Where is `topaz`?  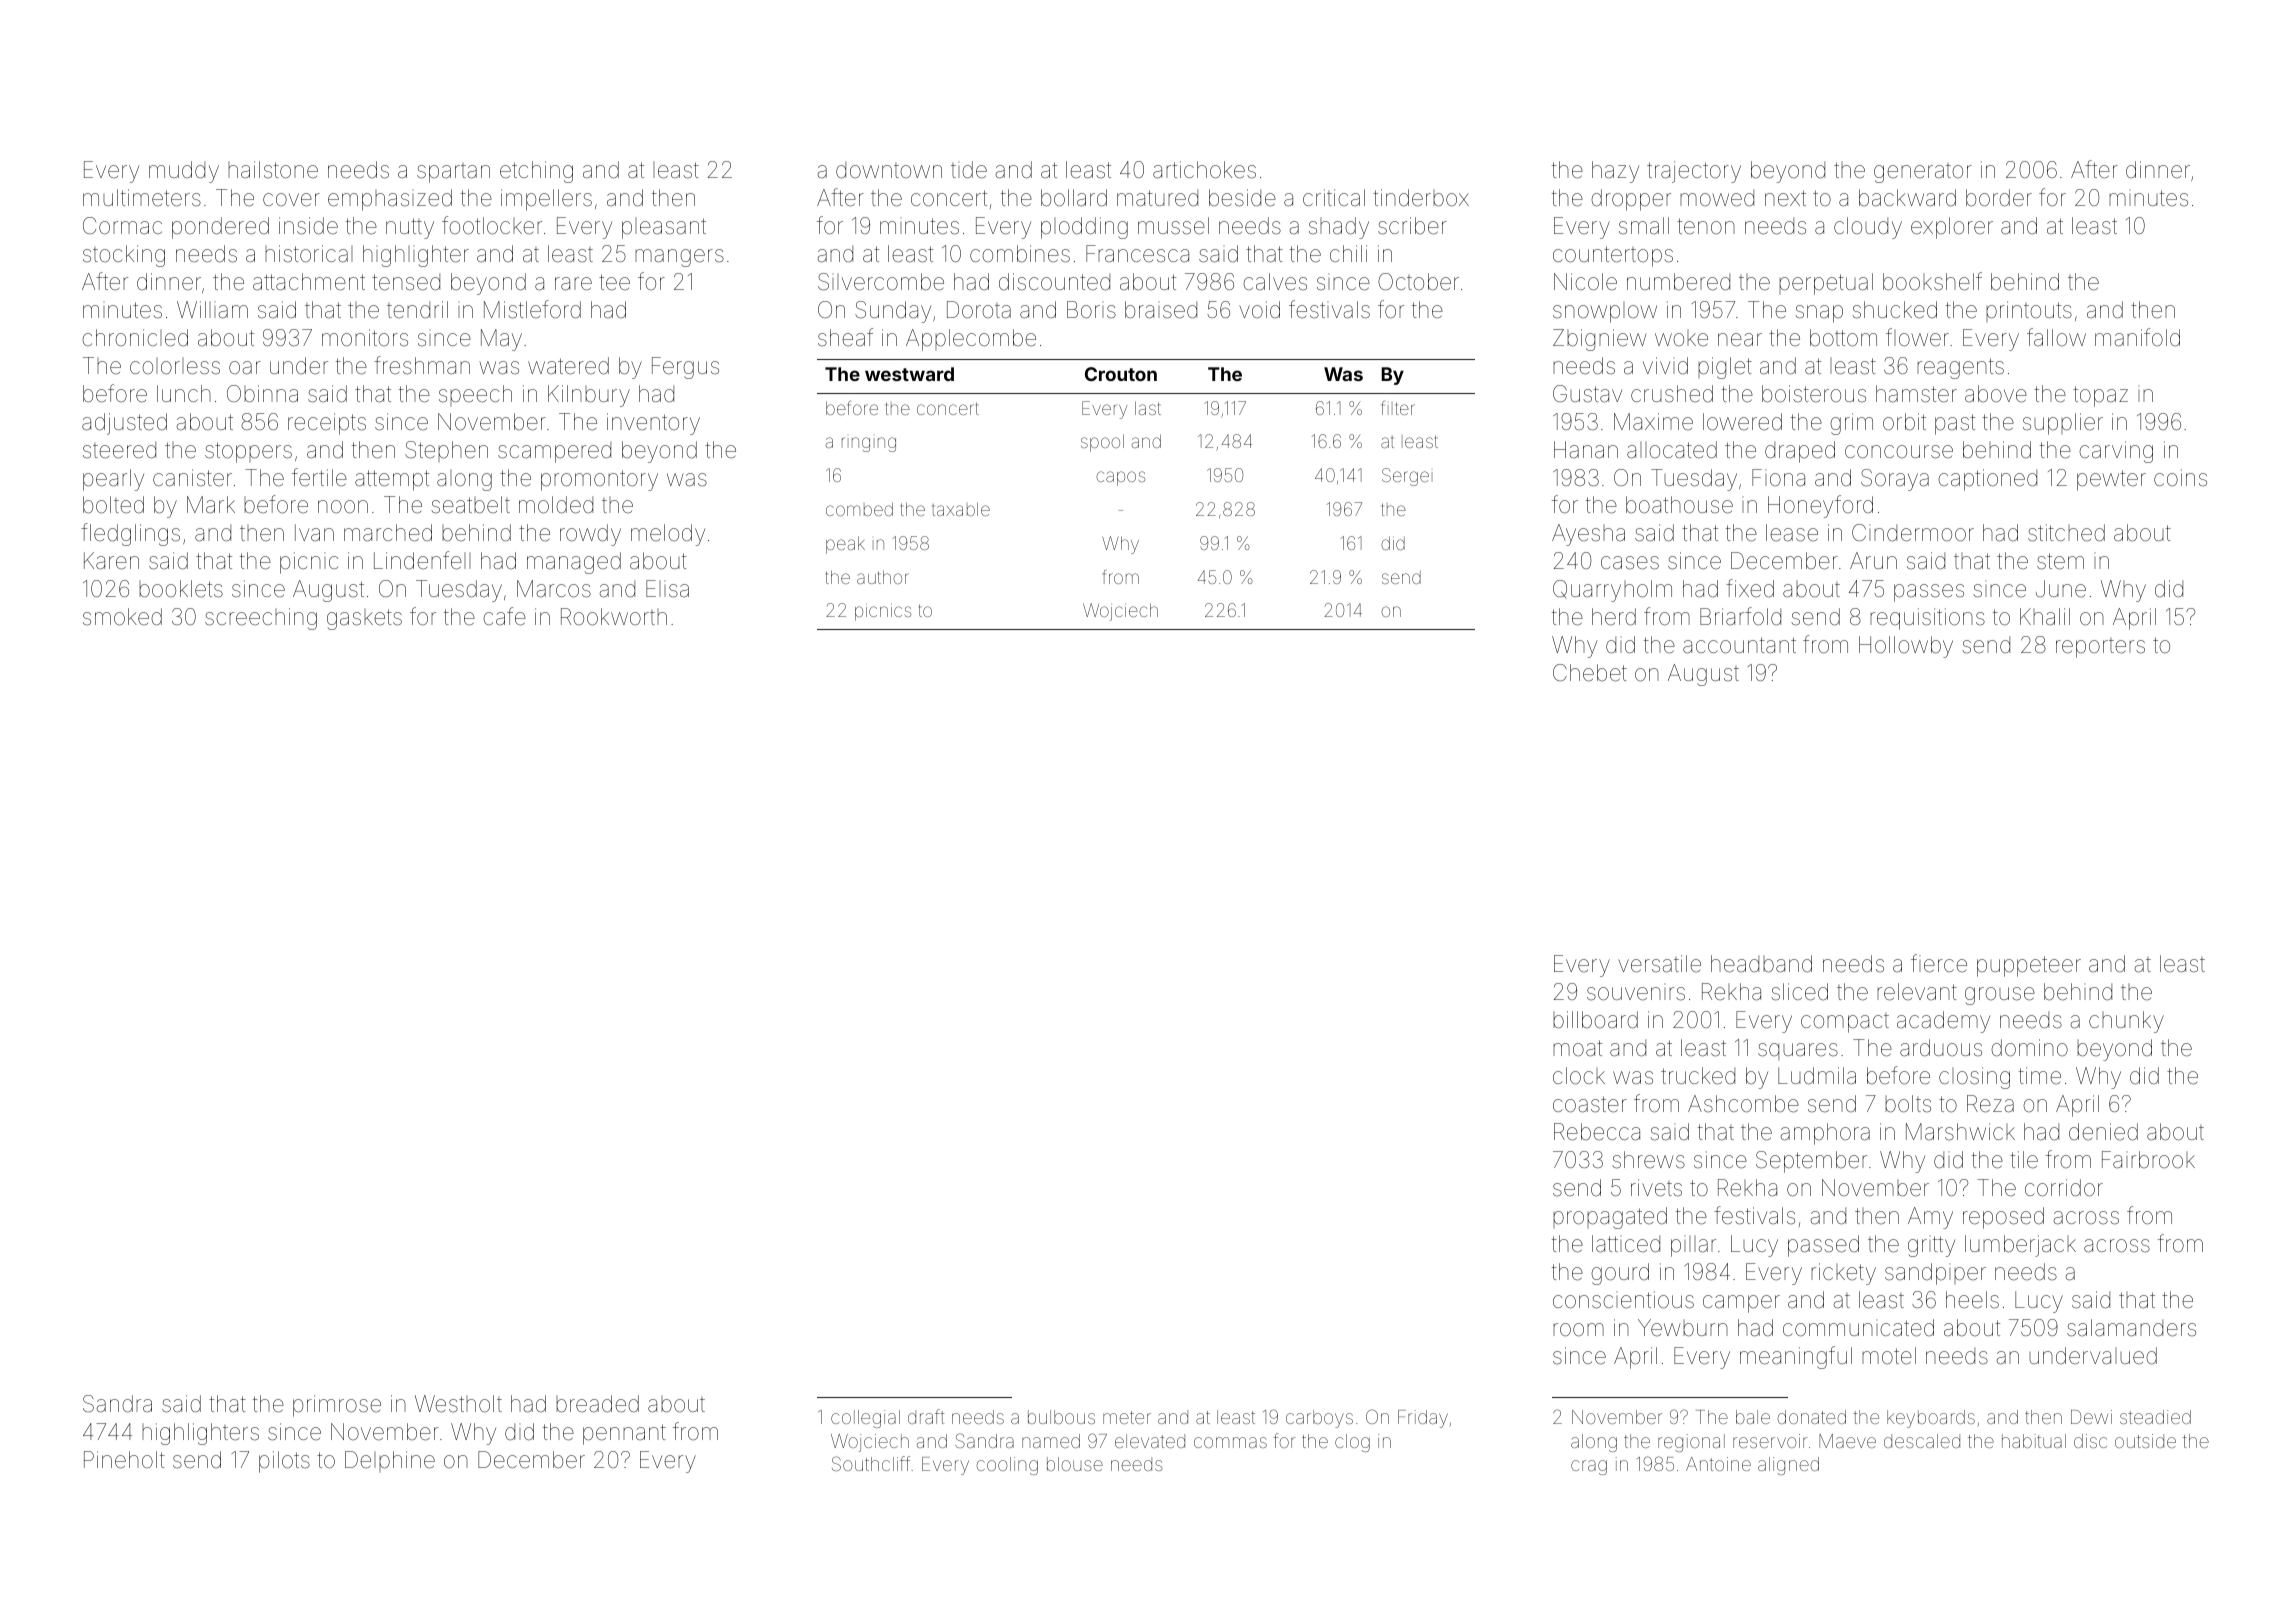
topaz is located at coordinates (2100, 396).
